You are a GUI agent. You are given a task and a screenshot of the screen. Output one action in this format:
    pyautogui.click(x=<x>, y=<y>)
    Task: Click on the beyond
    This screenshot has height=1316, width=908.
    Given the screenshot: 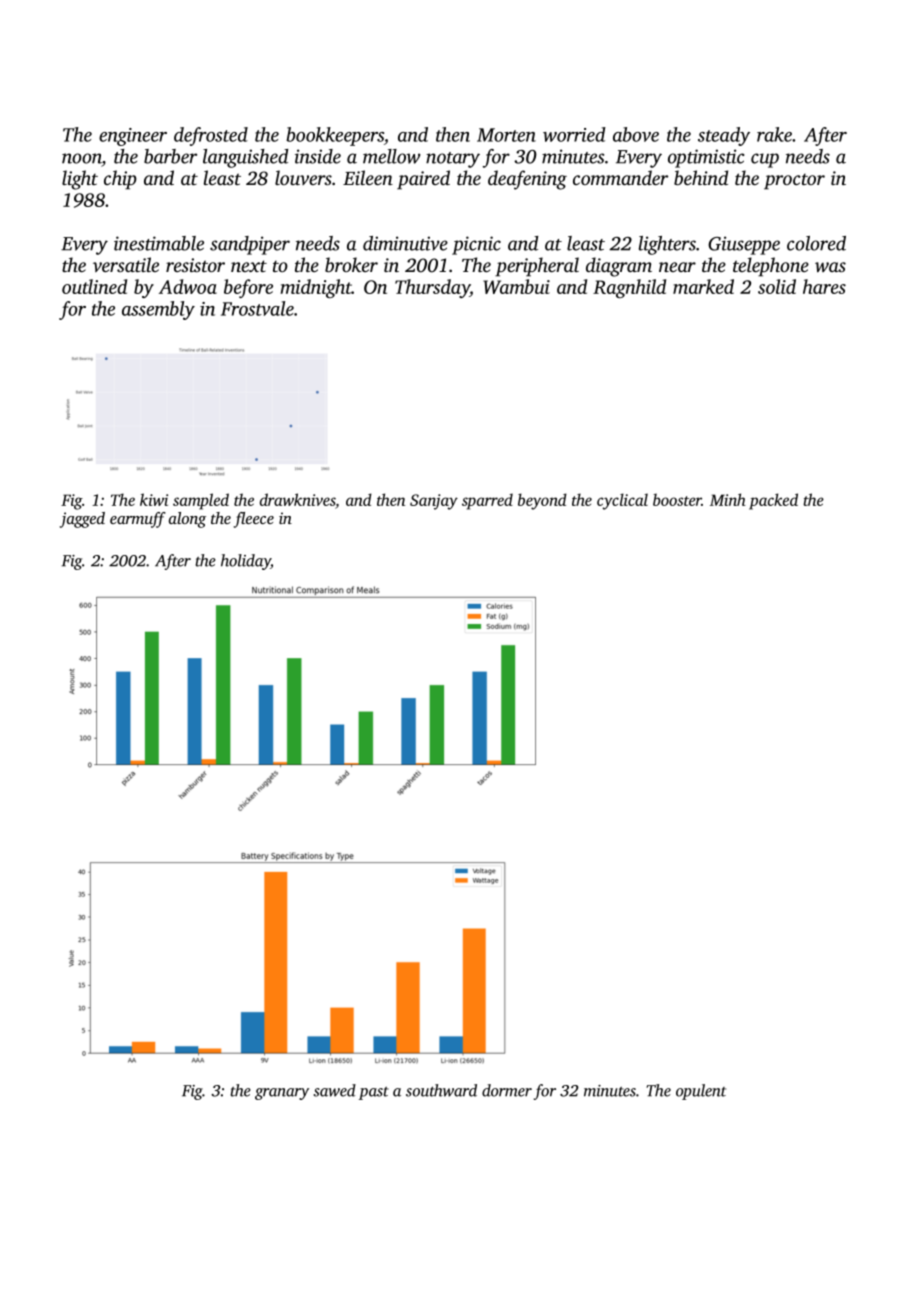 What is the action you would take?
    pyautogui.click(x=542, y=501)
